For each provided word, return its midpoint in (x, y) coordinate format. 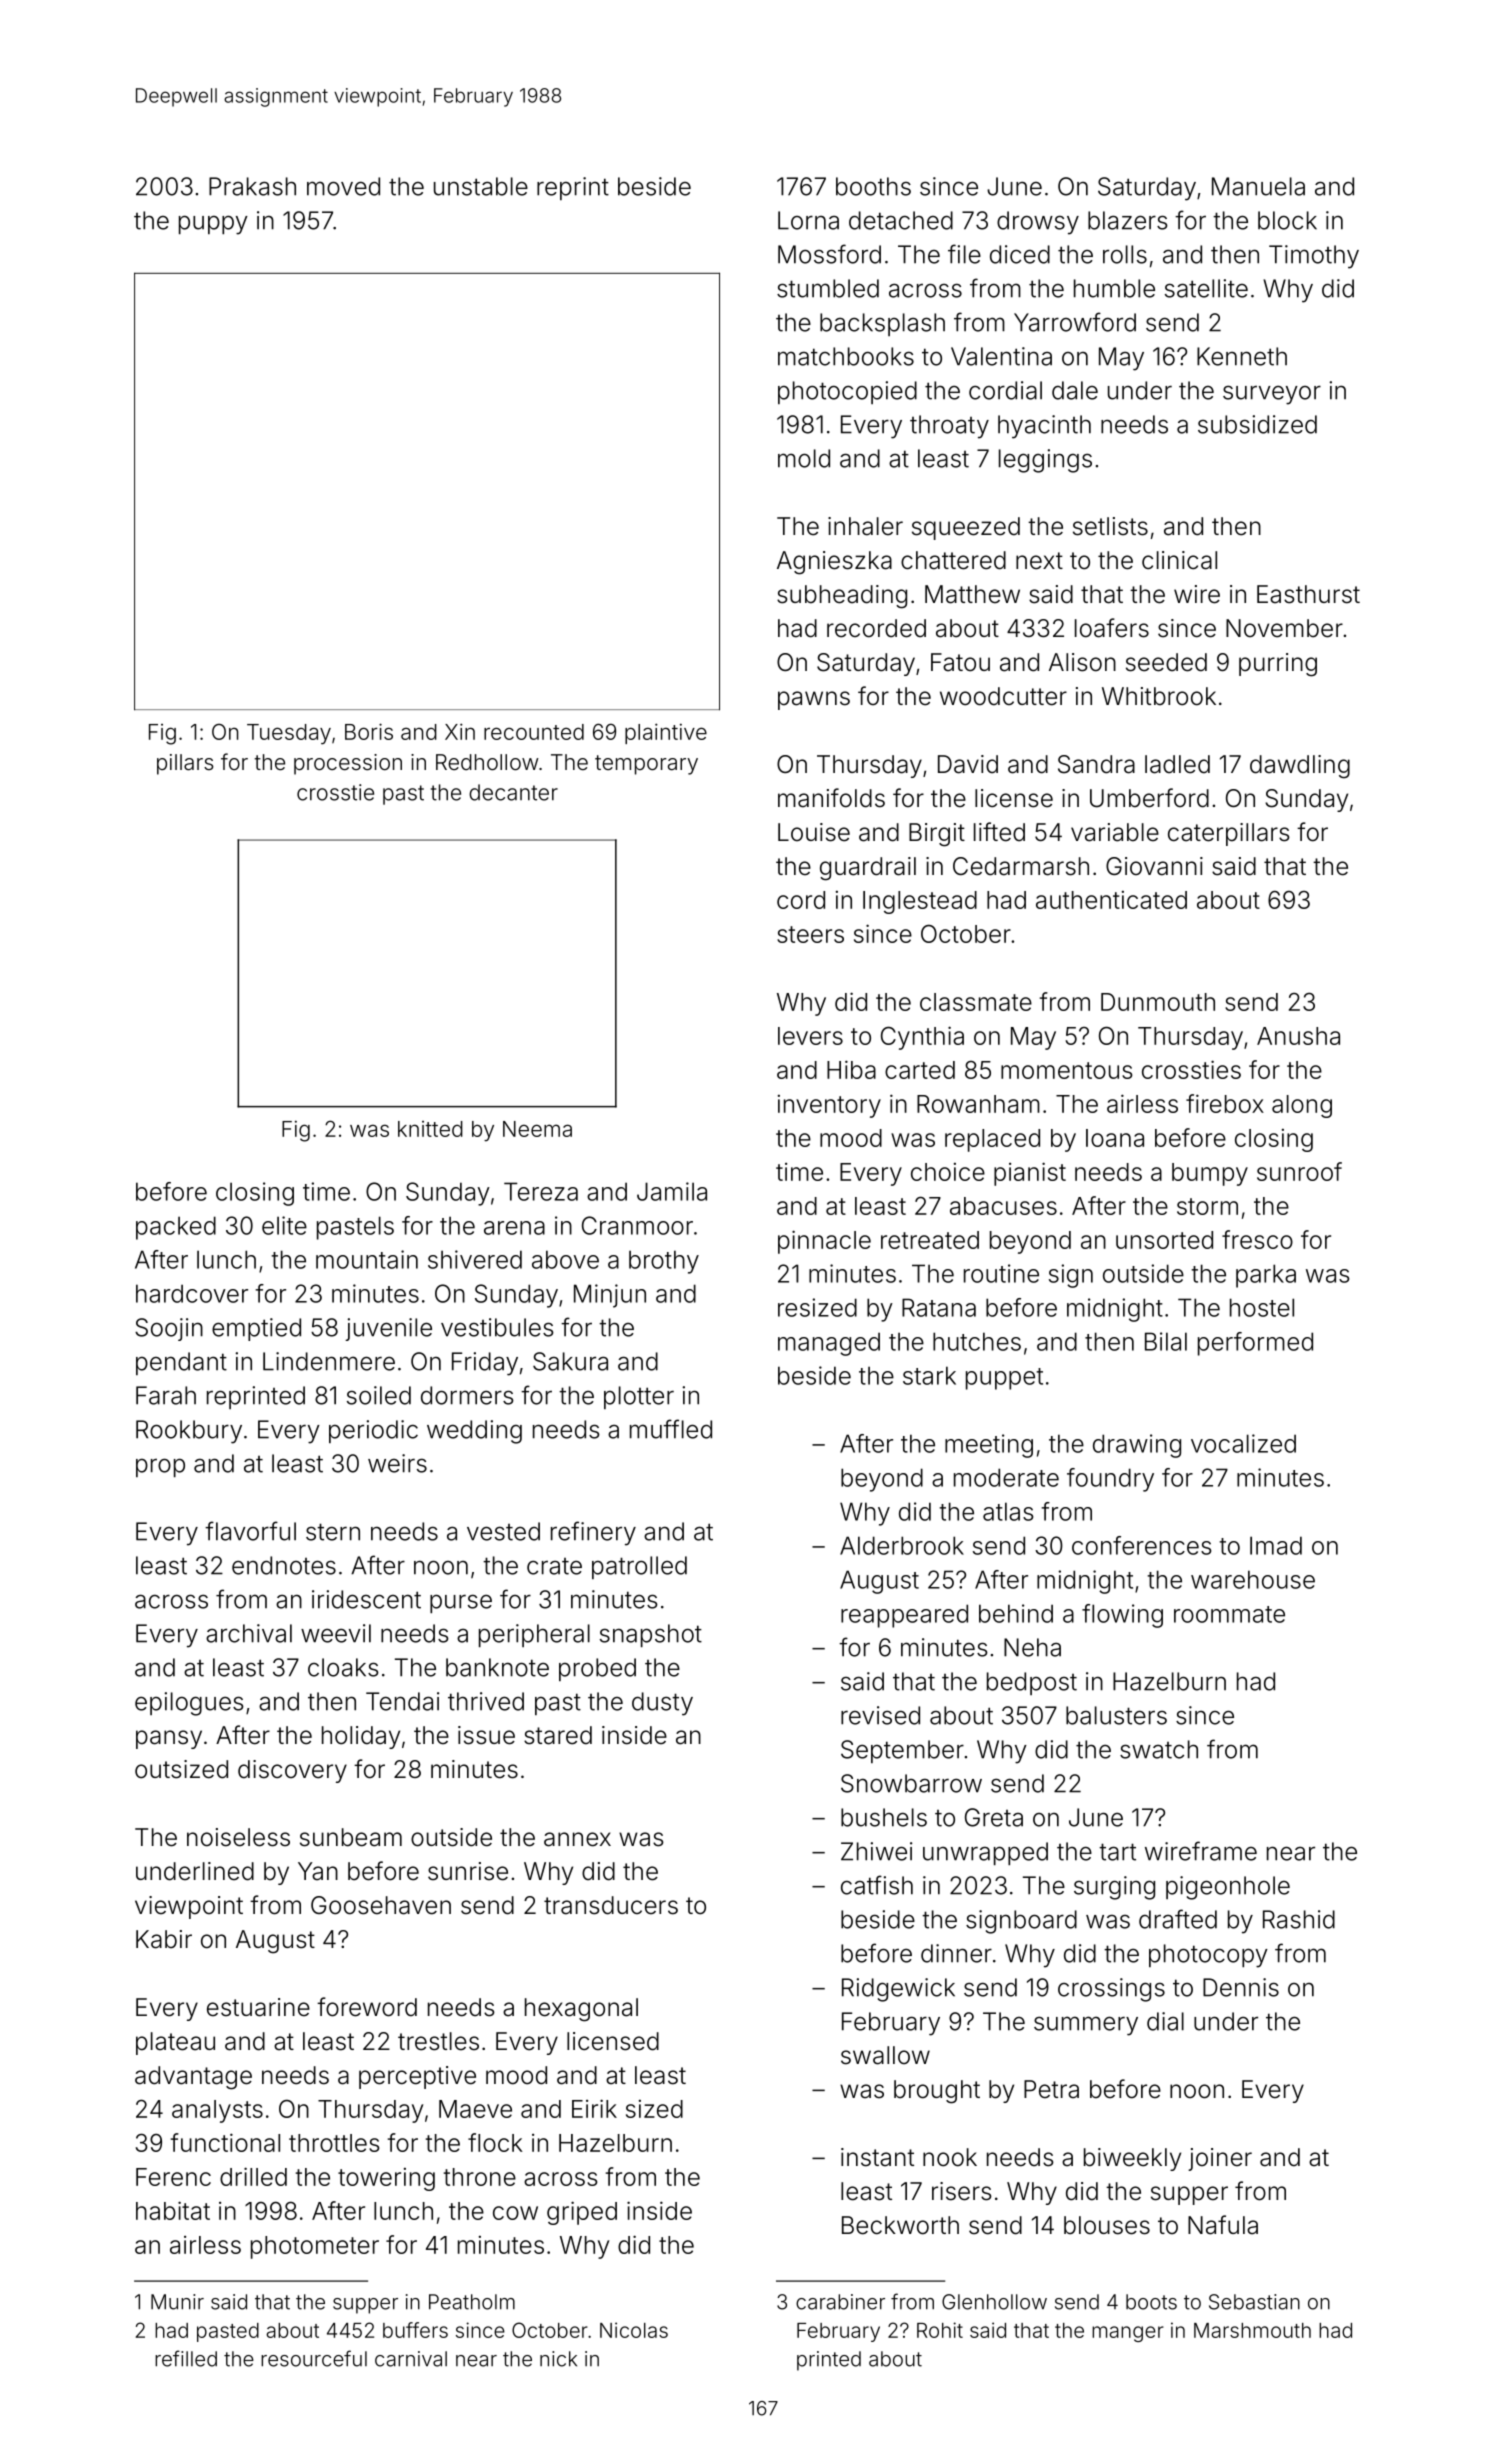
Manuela (1258, 186)
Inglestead (920, 902)
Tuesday (289, 734)
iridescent (366, 1599)
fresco (1257, 1239)
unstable (481, 186)
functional (225, 2142)
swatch (1159, 1749)
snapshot (651, 1635)
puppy (213, 225)
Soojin (169, 1329)
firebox (1225, 1103)
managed (829, 1344)
